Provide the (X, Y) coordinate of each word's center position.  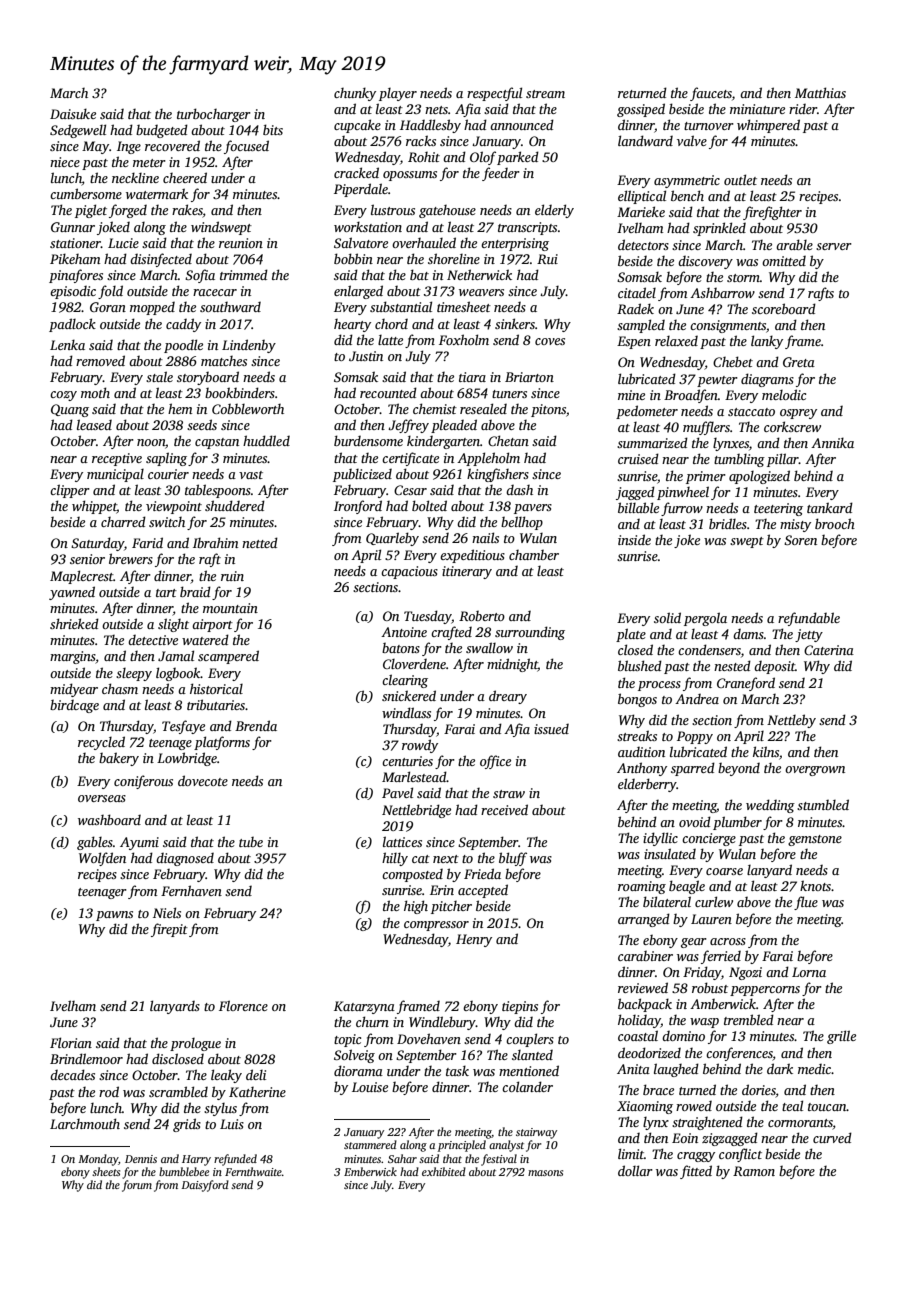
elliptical (642, 197)
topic (347, 1040)
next (446, 859)
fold (110, 292)
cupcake (357, 126)
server (834, 246)
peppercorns (765, 991)
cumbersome (86, 193)
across (728, 941)
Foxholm (464, 339)
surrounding (530, 633)
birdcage (74, 706)
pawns (114, 916)
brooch (835, 523)
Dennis (141, 1159)
